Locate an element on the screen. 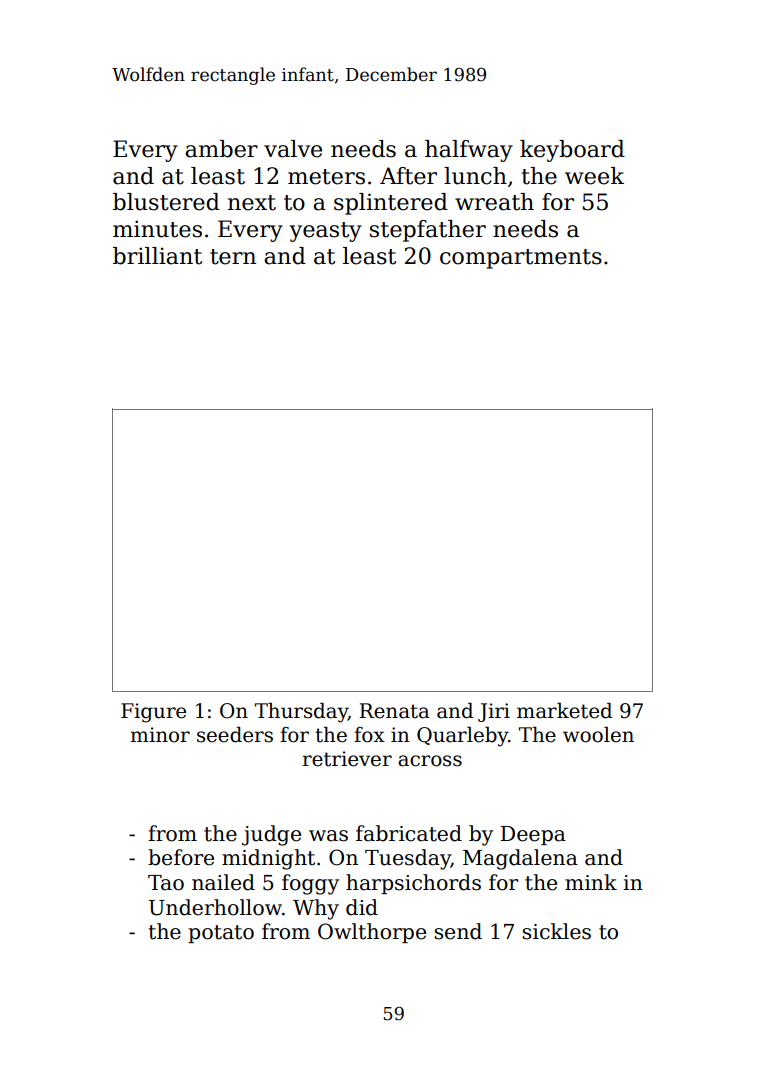  meters is located at coordinates (326, 177).
